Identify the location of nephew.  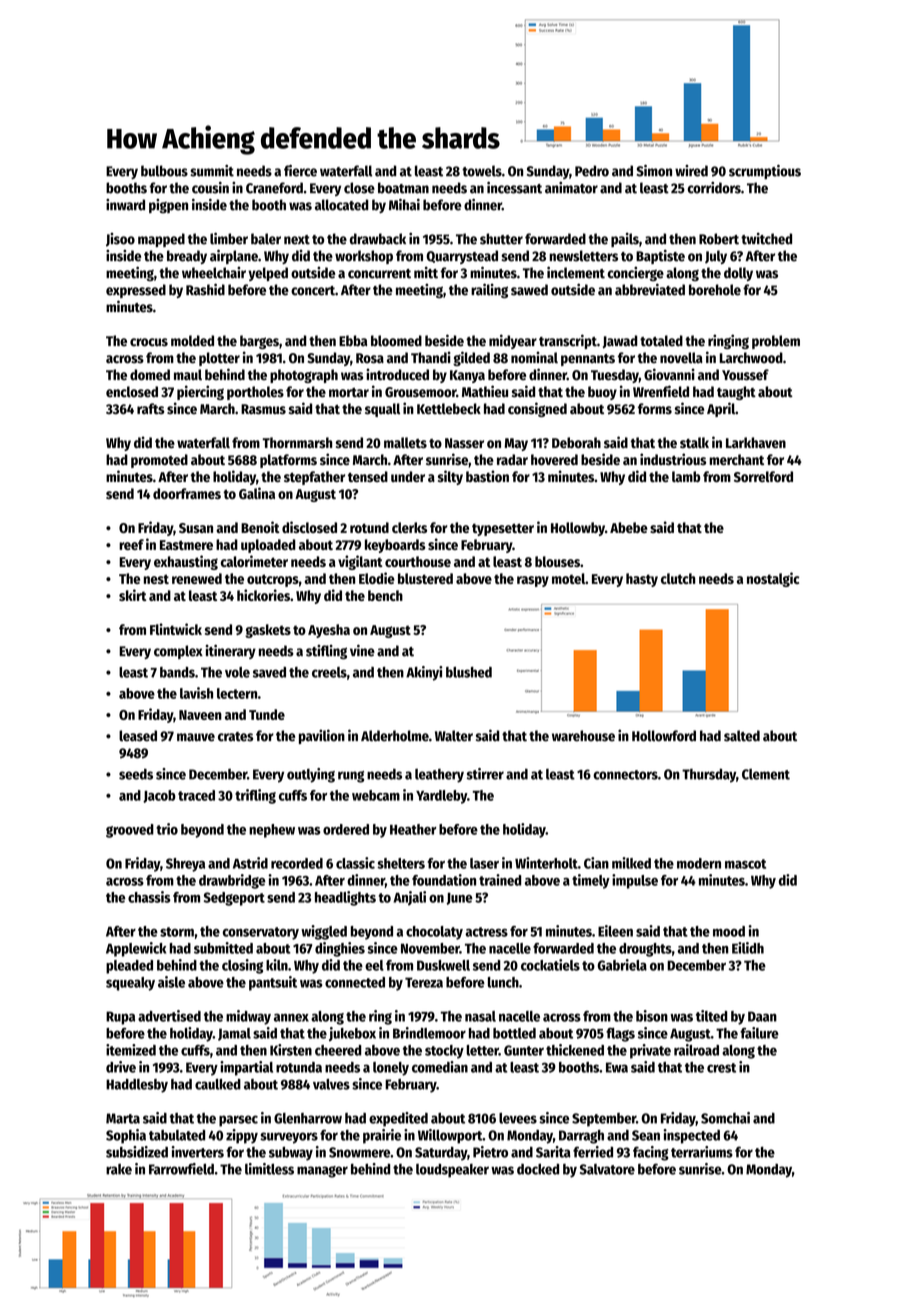
(272, 831).
